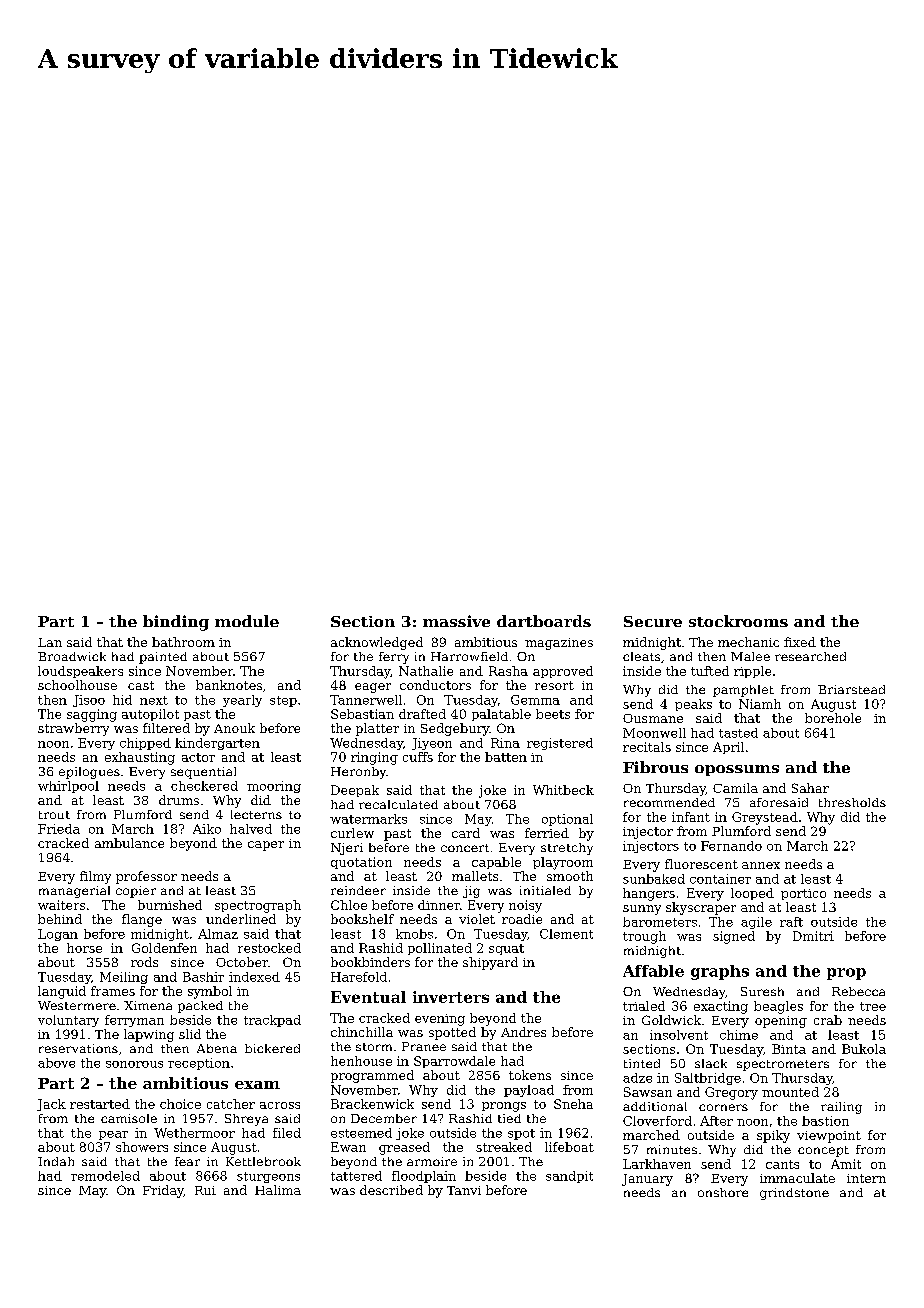 This screenshot has height=1308, width=924. I want to click on cuffs, so click(418, 757).
